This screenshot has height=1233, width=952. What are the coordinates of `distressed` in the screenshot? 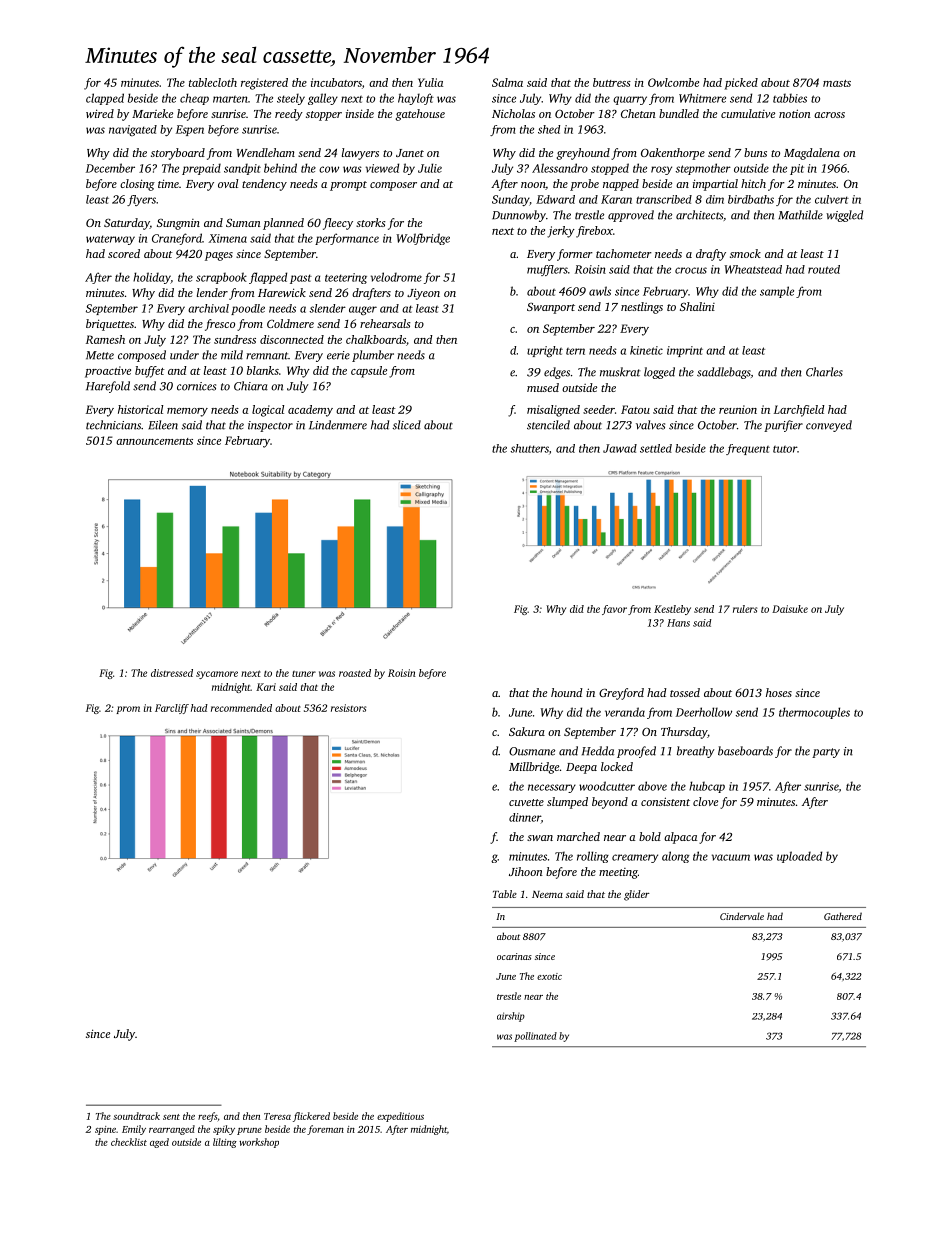 It's located at (172, 673).
